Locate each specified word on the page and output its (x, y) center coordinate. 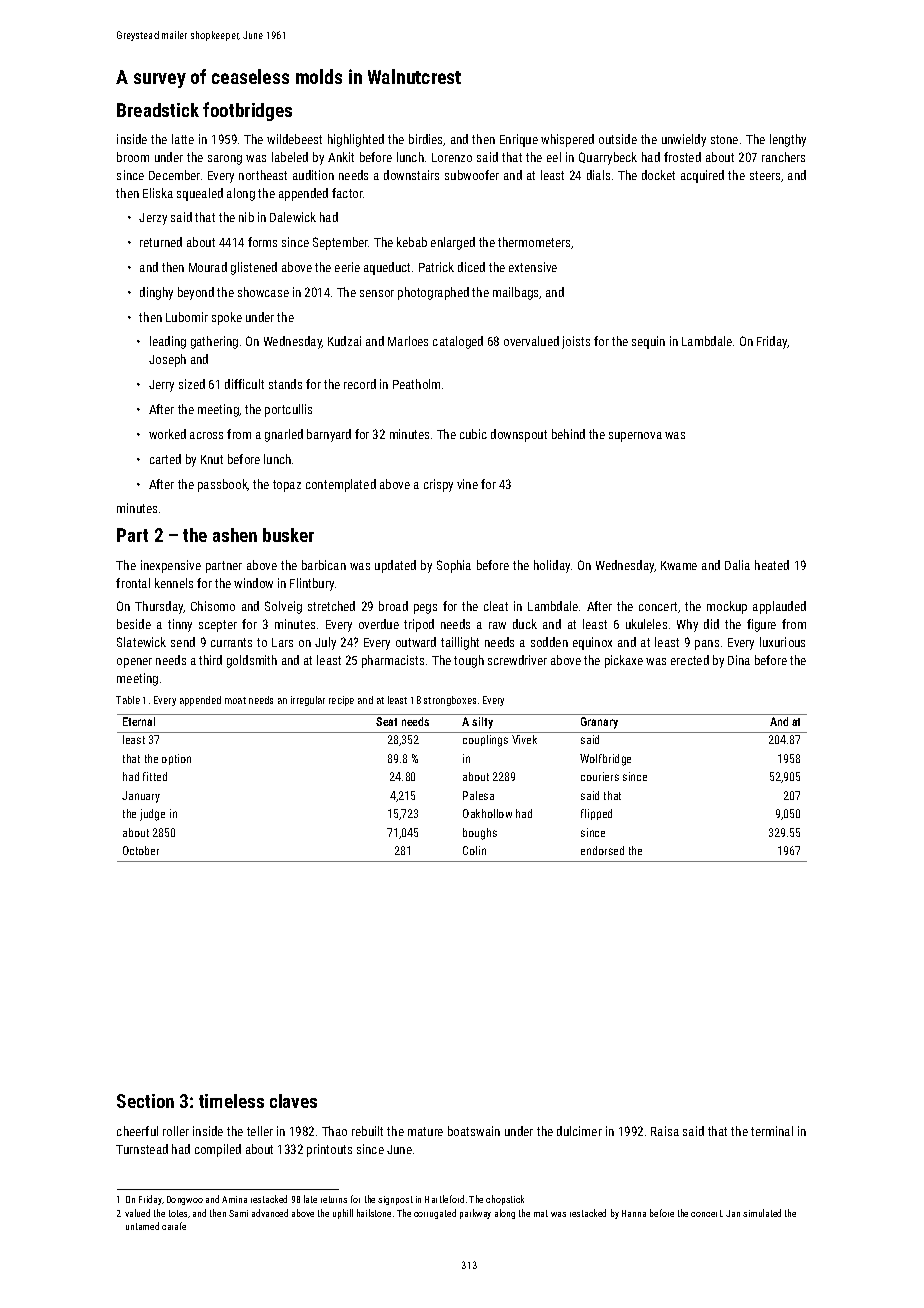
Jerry (161, 386)
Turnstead (142, 1149)
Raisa (665, 1131)
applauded (779, 607)
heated (772, 565)
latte (183, 139)
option (176, 759)
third (210, 660)
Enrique (519, 140)
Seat (386, 721)
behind (568, 434)
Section (145, 1101)
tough (469, 661)
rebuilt (367, 1131)
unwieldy (684, 140)
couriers (600, 776)
